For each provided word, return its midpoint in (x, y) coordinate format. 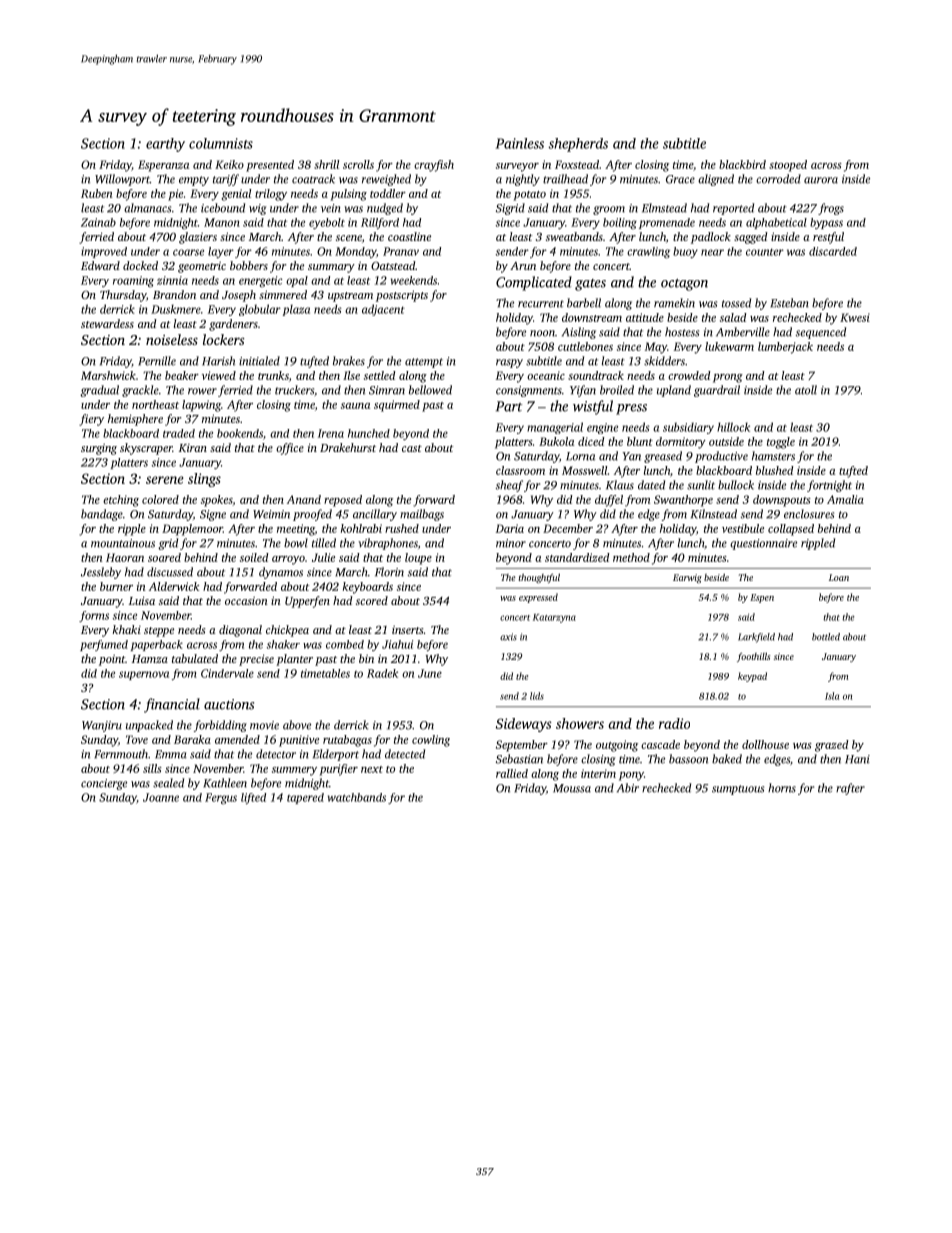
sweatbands (574, 236)
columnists (221, 143)
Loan (839, 577)
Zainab (98, 222)
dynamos (281, 573)
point (112, 660)
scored (372, 600)
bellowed (430, 390)
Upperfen (307, 602)
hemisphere (135, 420)
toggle (781, 443)
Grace (680, 179)
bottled (826, 637)
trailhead (565, 179)
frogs (831, 209)
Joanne (161, 797)
